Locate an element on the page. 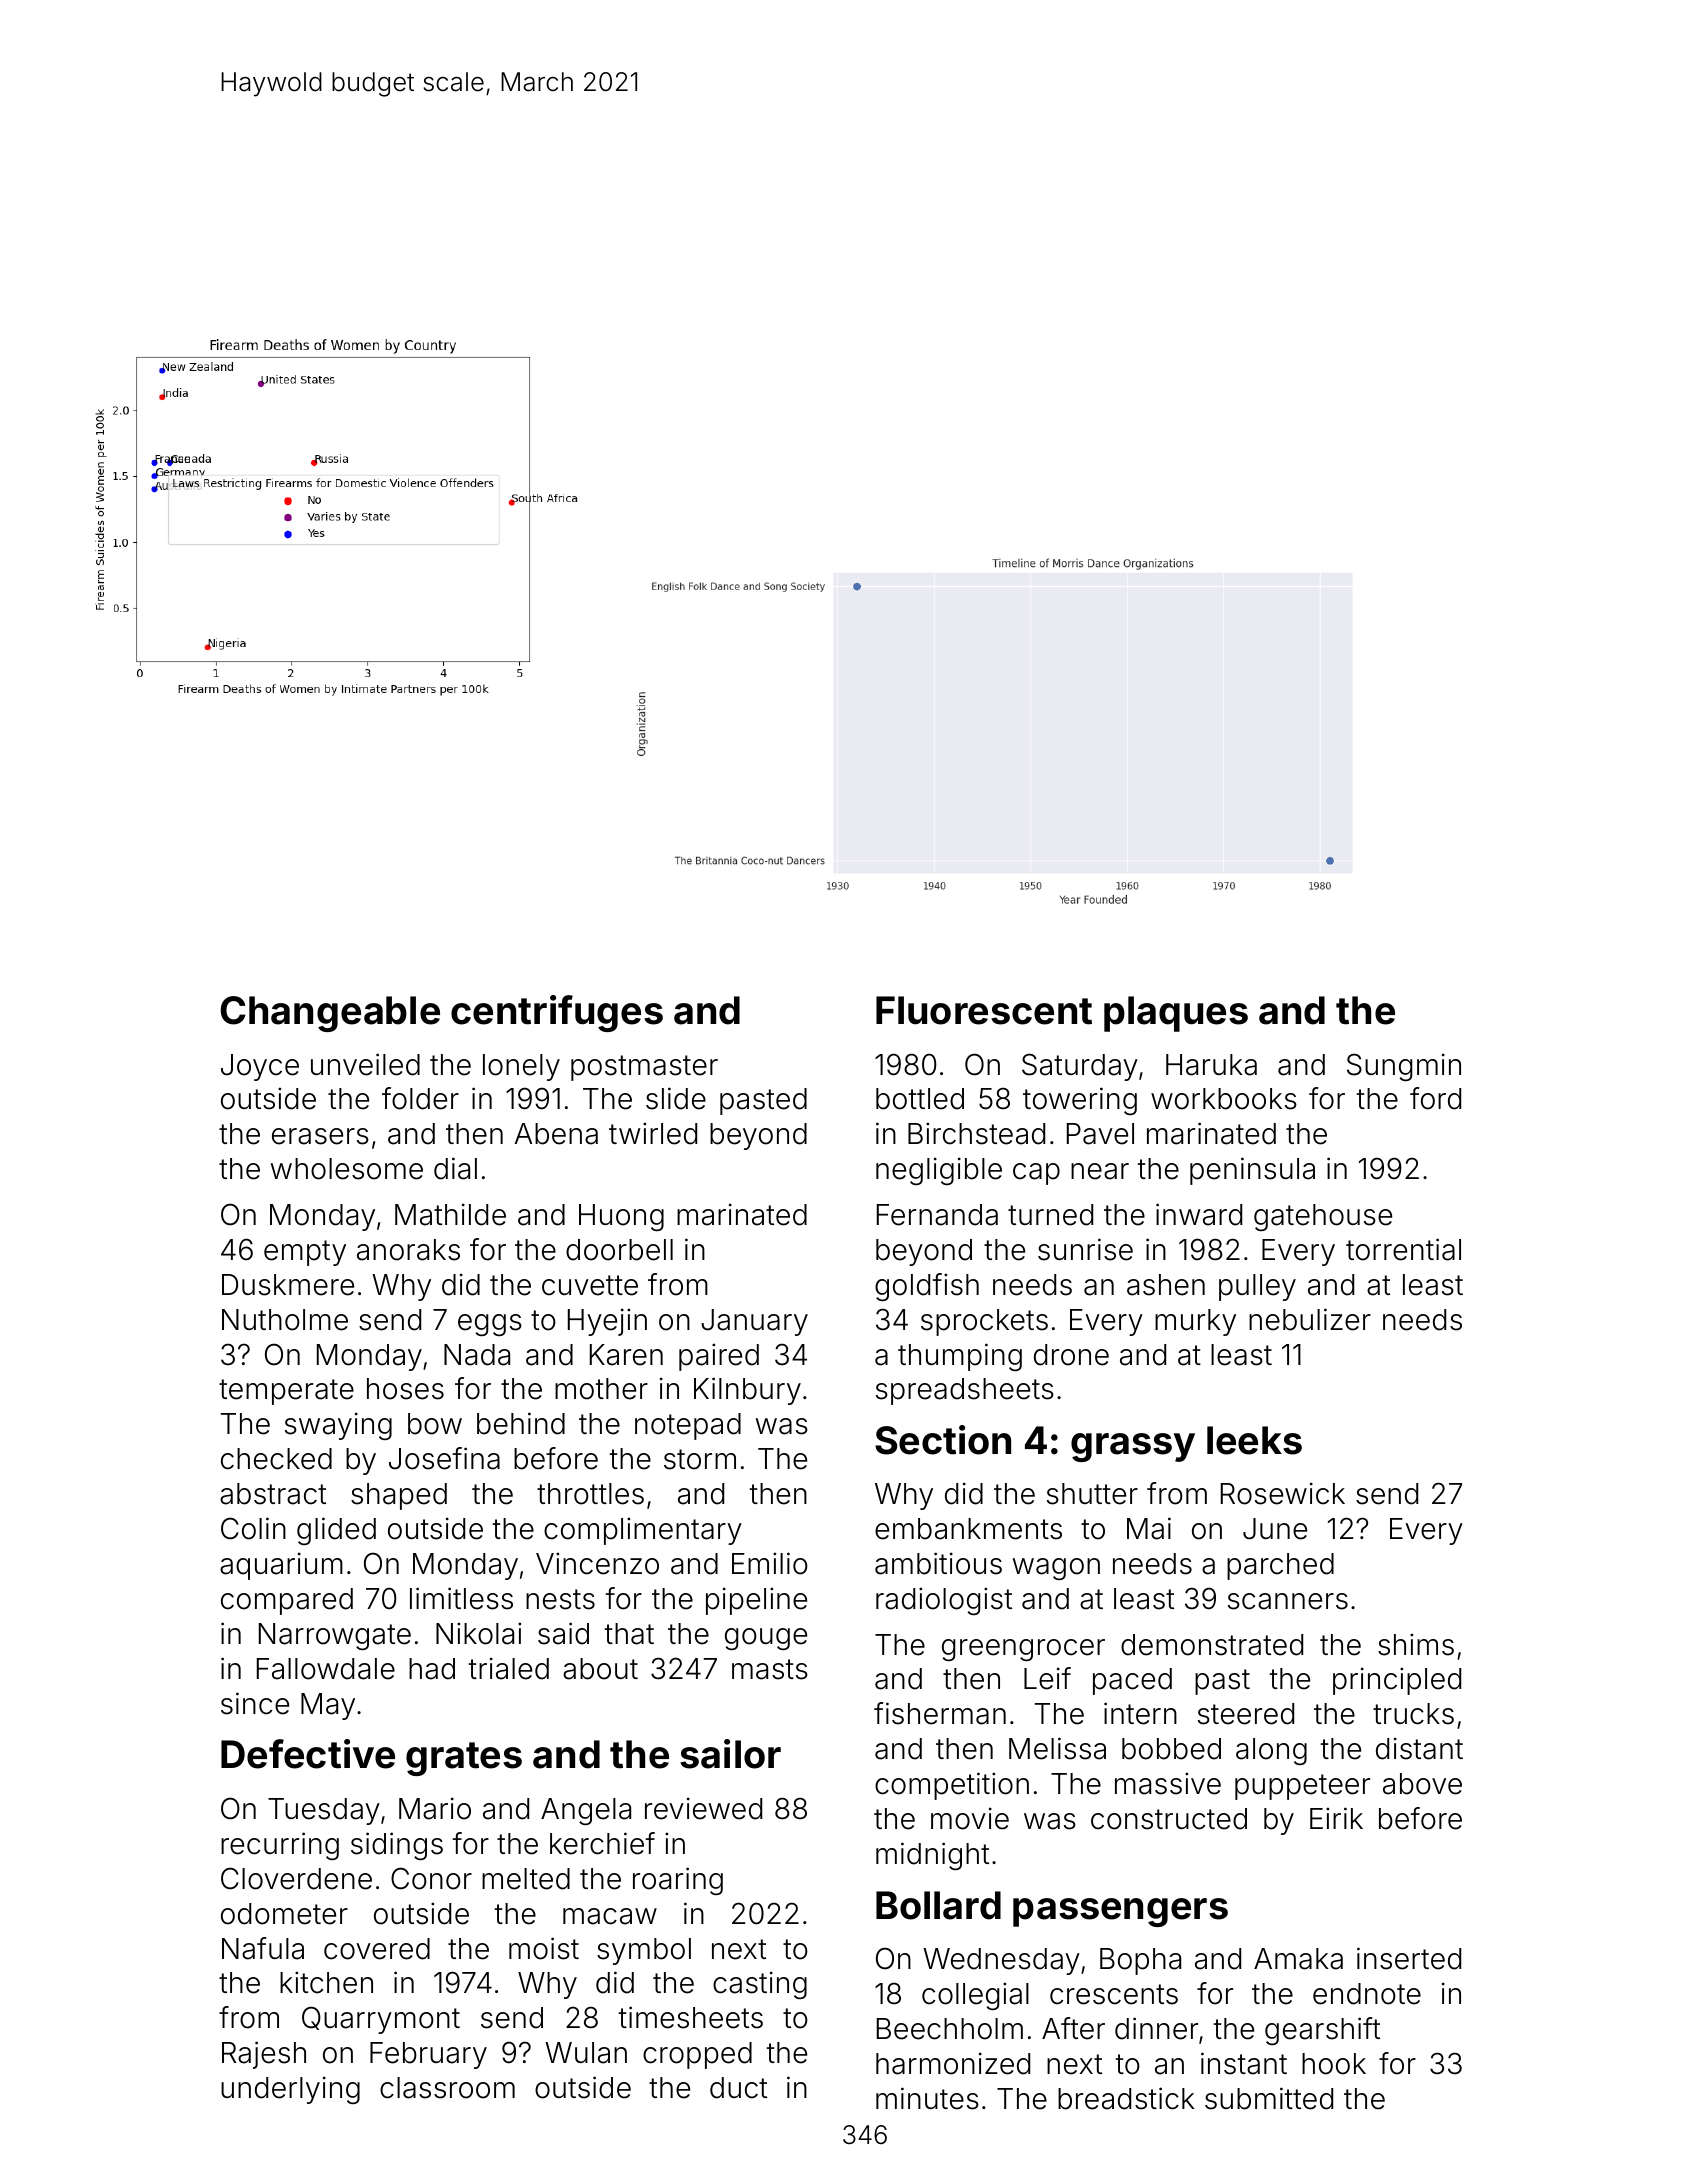  Fluorescent is located at coordinates (984, 1010).
